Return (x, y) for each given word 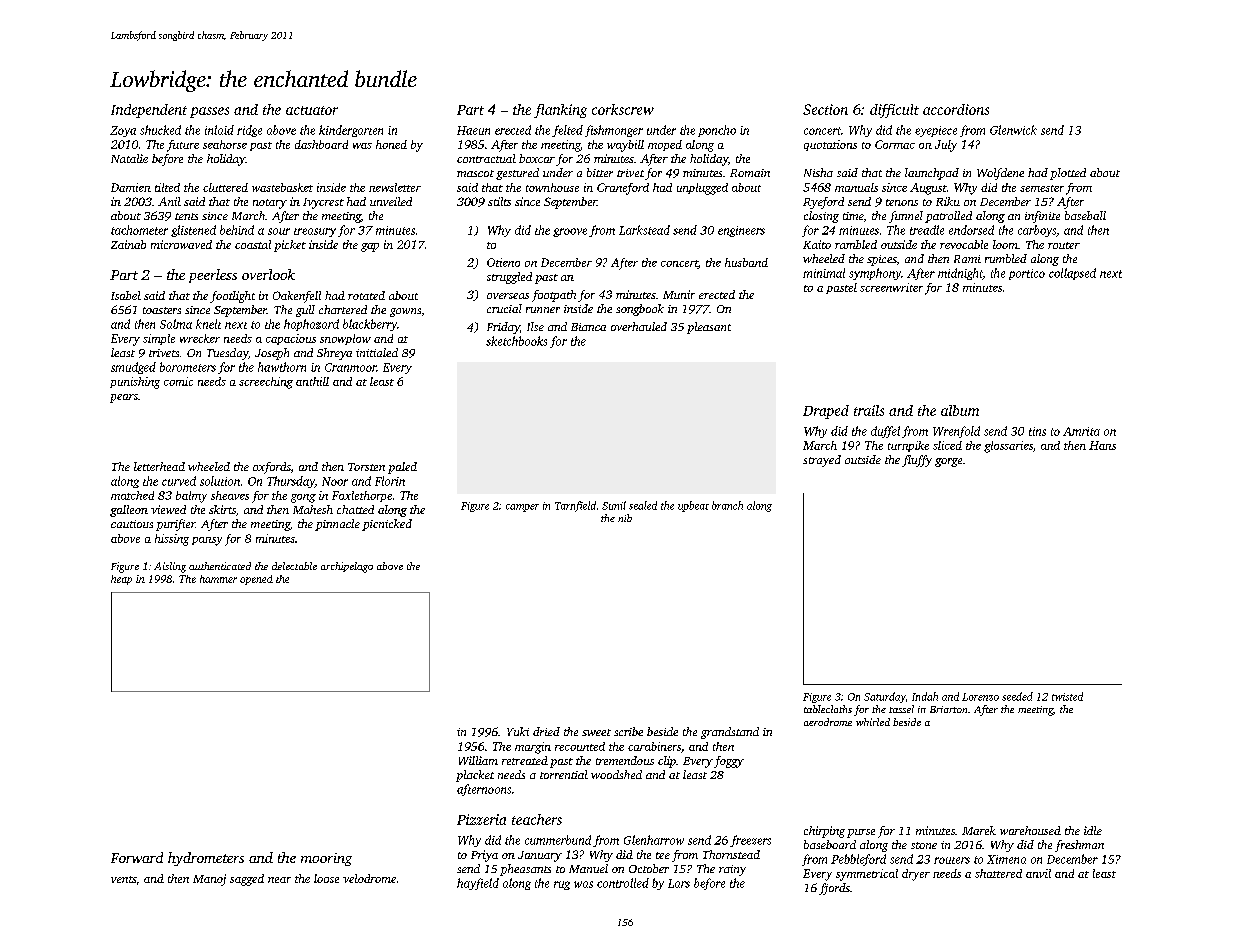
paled (402, 468)
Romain (750, 173)
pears (124, 398)
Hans (1102, 445)
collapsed (1072, 274)
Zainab (128, 244)
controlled (623, 883)
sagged (247, 880)
